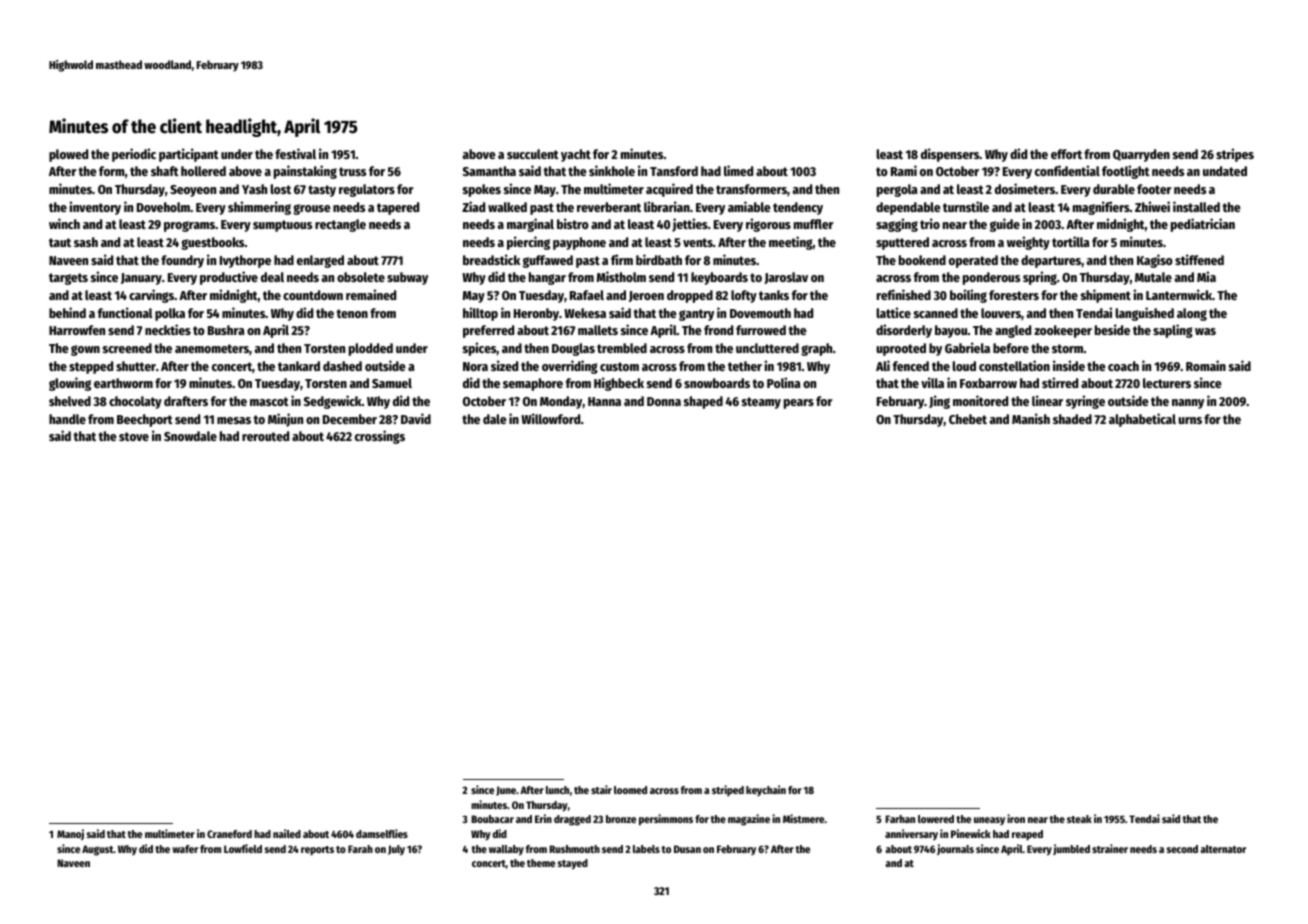  Describe the element at coordinates (1066, 154) in the document. I see `effort` at that location.
